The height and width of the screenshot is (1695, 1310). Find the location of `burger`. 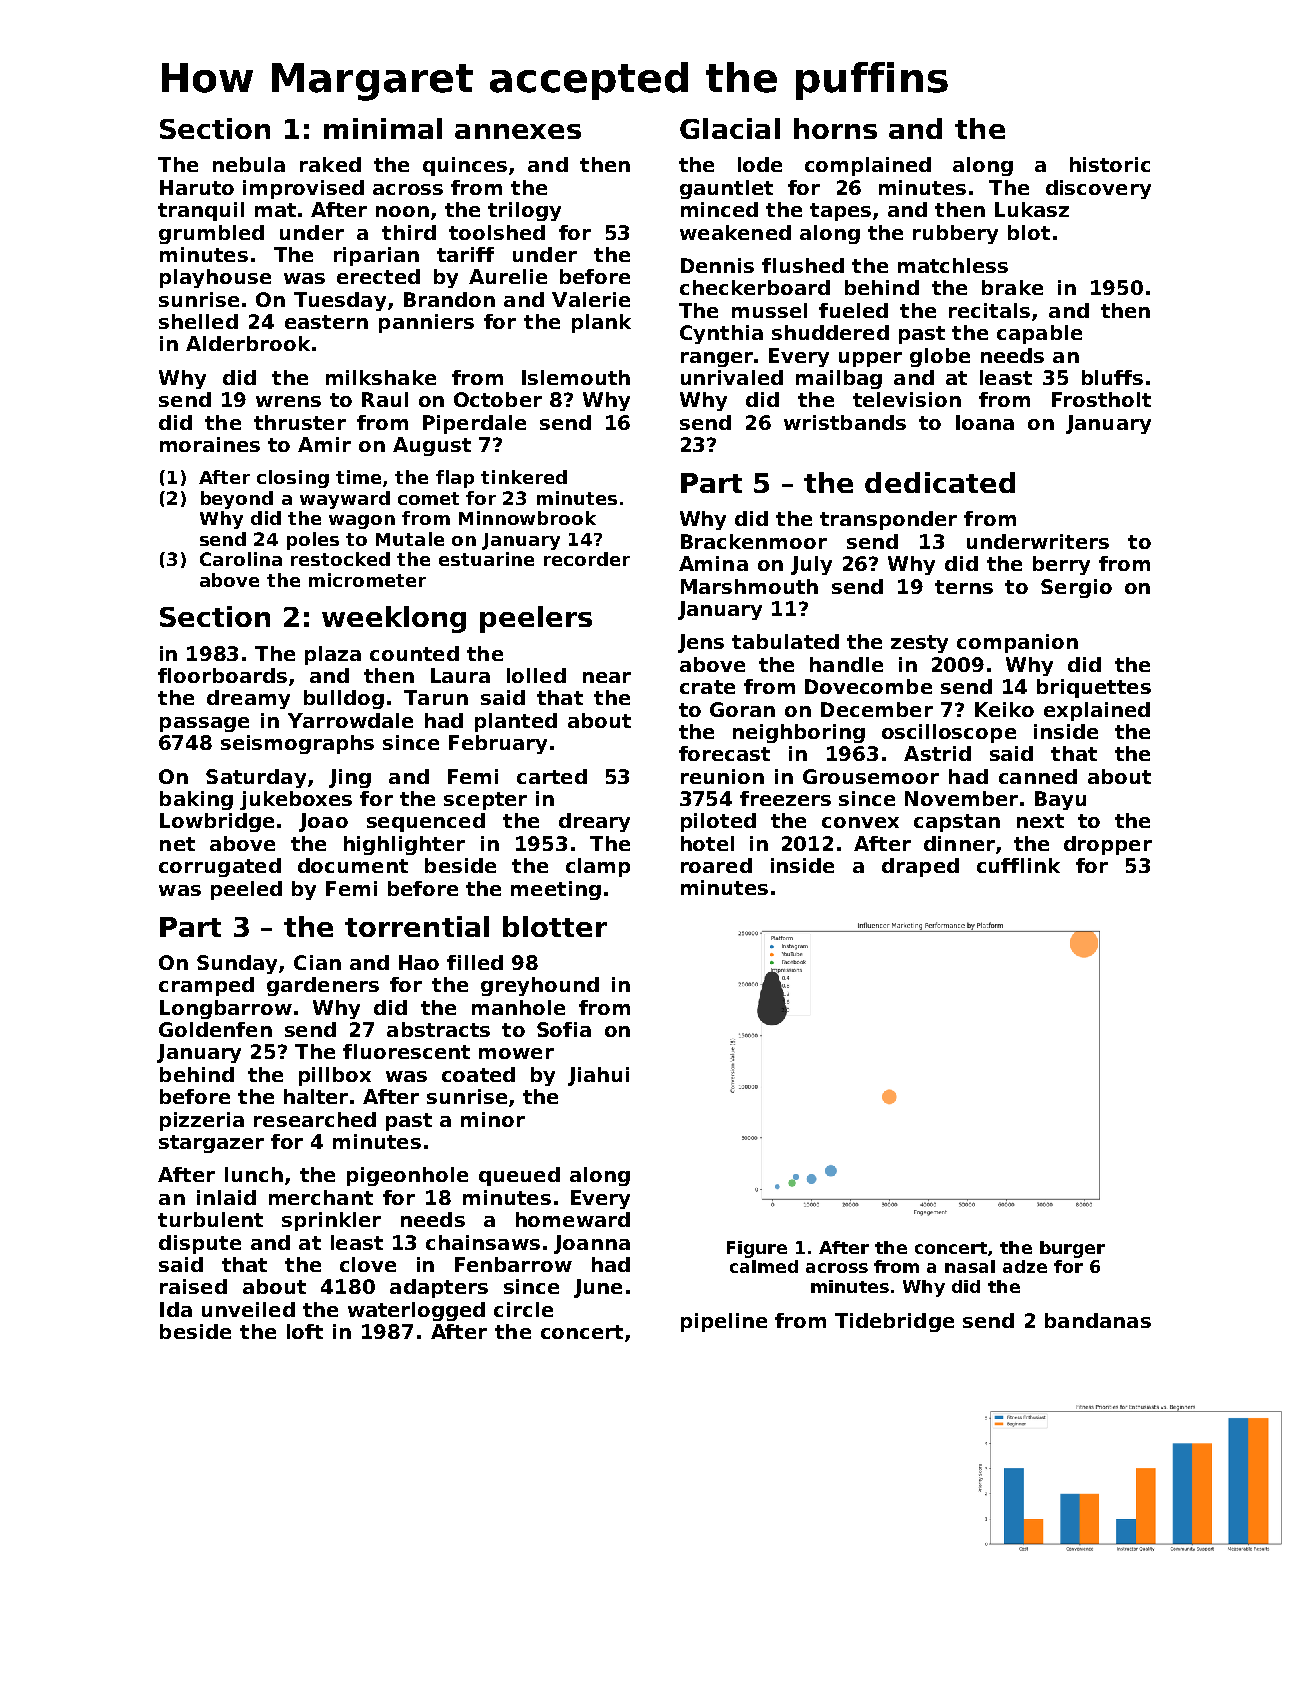

burger is located at coordinates (1072, 1249).
